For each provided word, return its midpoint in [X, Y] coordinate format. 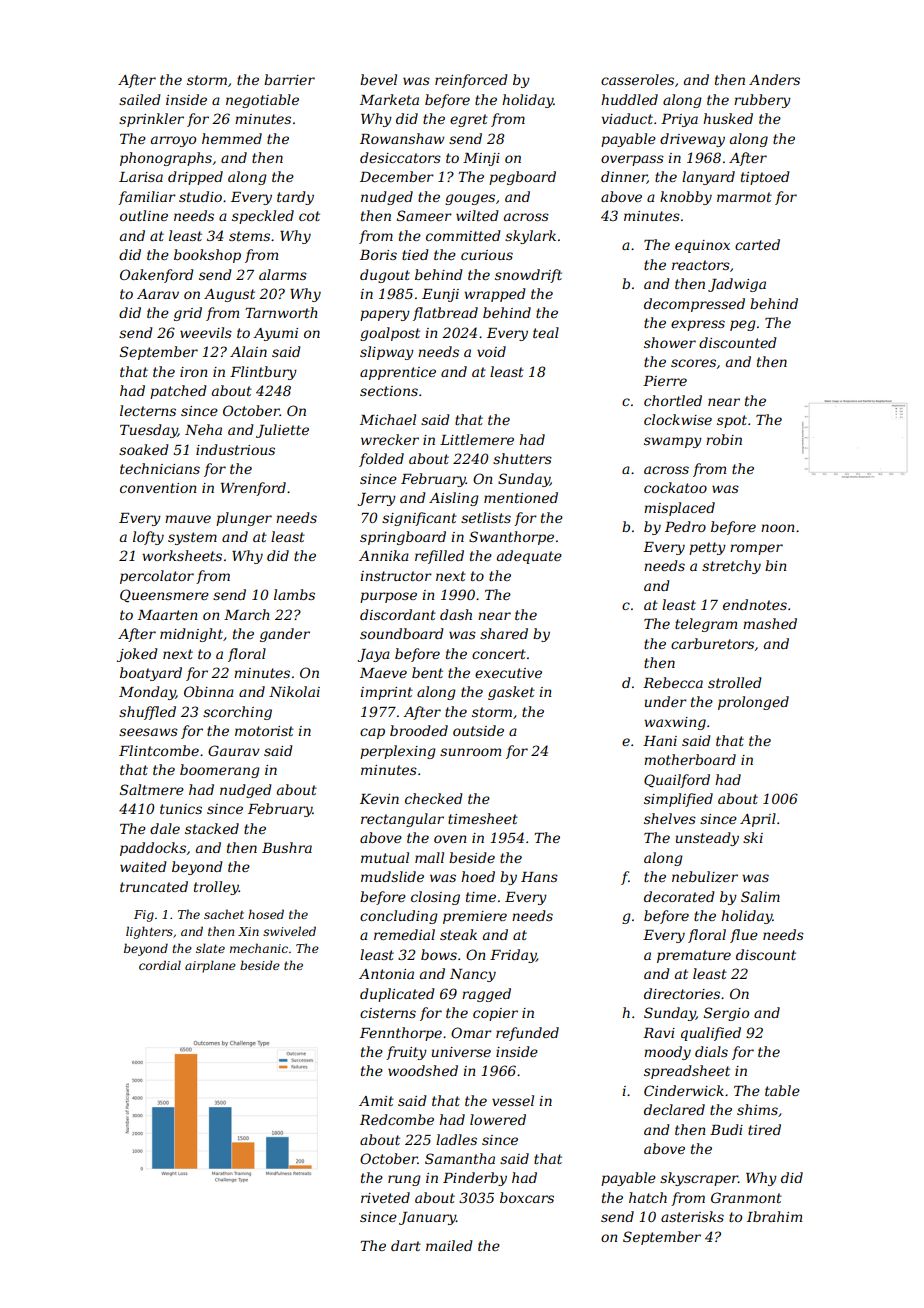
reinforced [471, 81]
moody [667, 1053]
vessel [513, 1100]
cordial [160, 965]
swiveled [289, 931]
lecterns [148, 410]
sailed [140, 99]
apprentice [398, 373]
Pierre [665, 381]
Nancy [473, 975]
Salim [760, 896]
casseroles [637, 79]
